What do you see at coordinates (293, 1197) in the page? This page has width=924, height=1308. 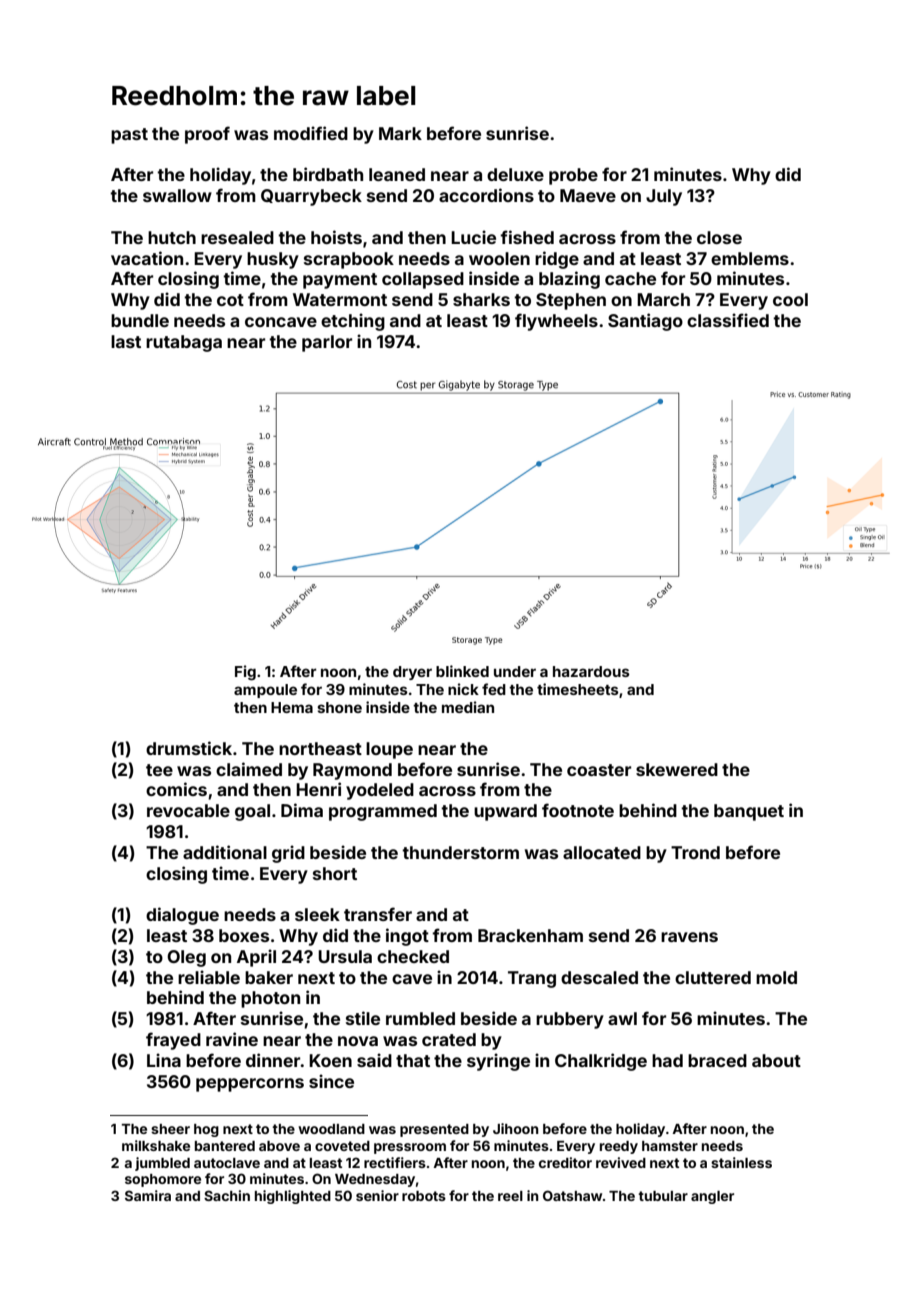 I see `highlighted` at bounding box center [293, 1197].
